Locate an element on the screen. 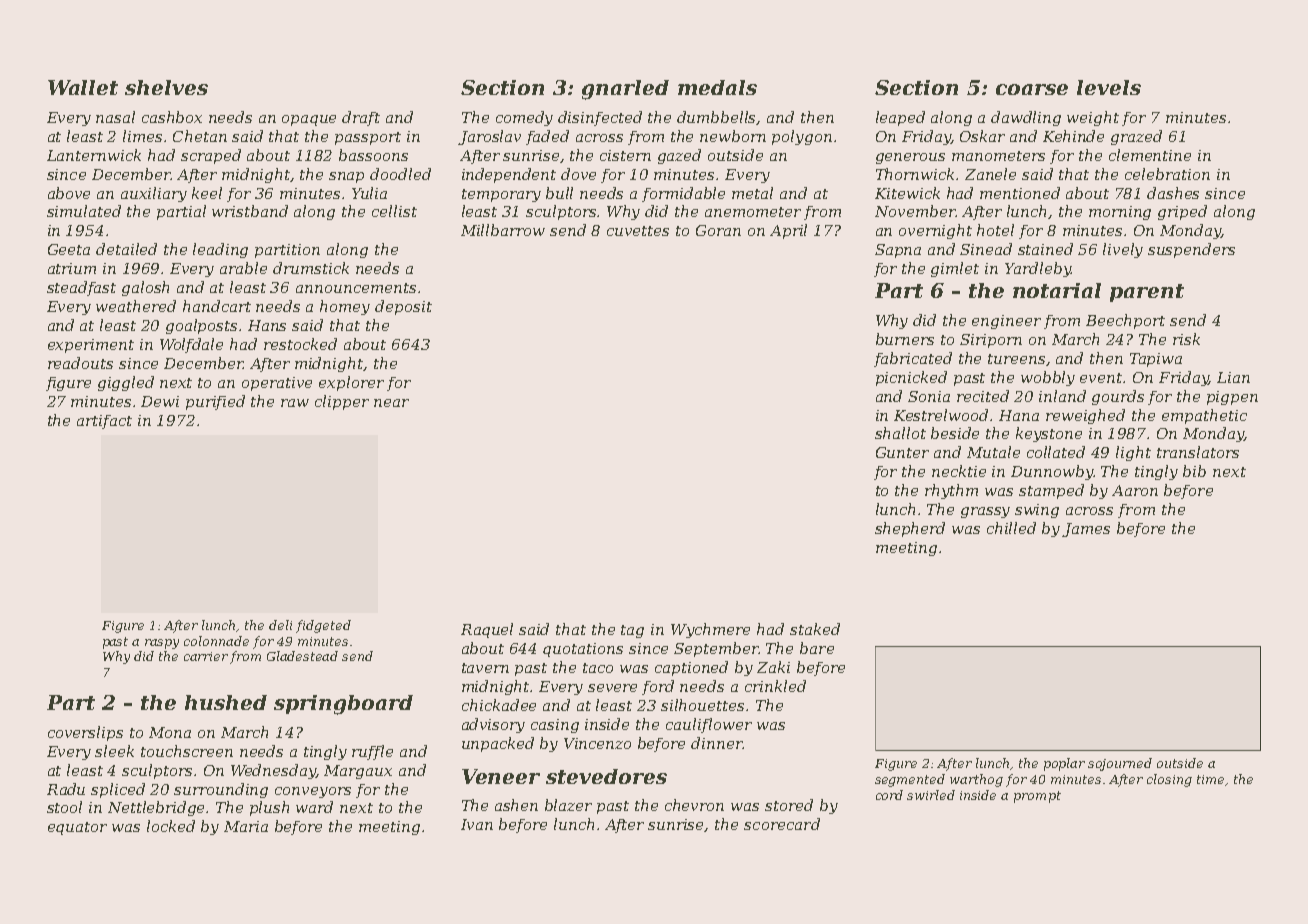 The width and height of the screenshot is (1308, 924). staked is located at coordinates (815, 629).
